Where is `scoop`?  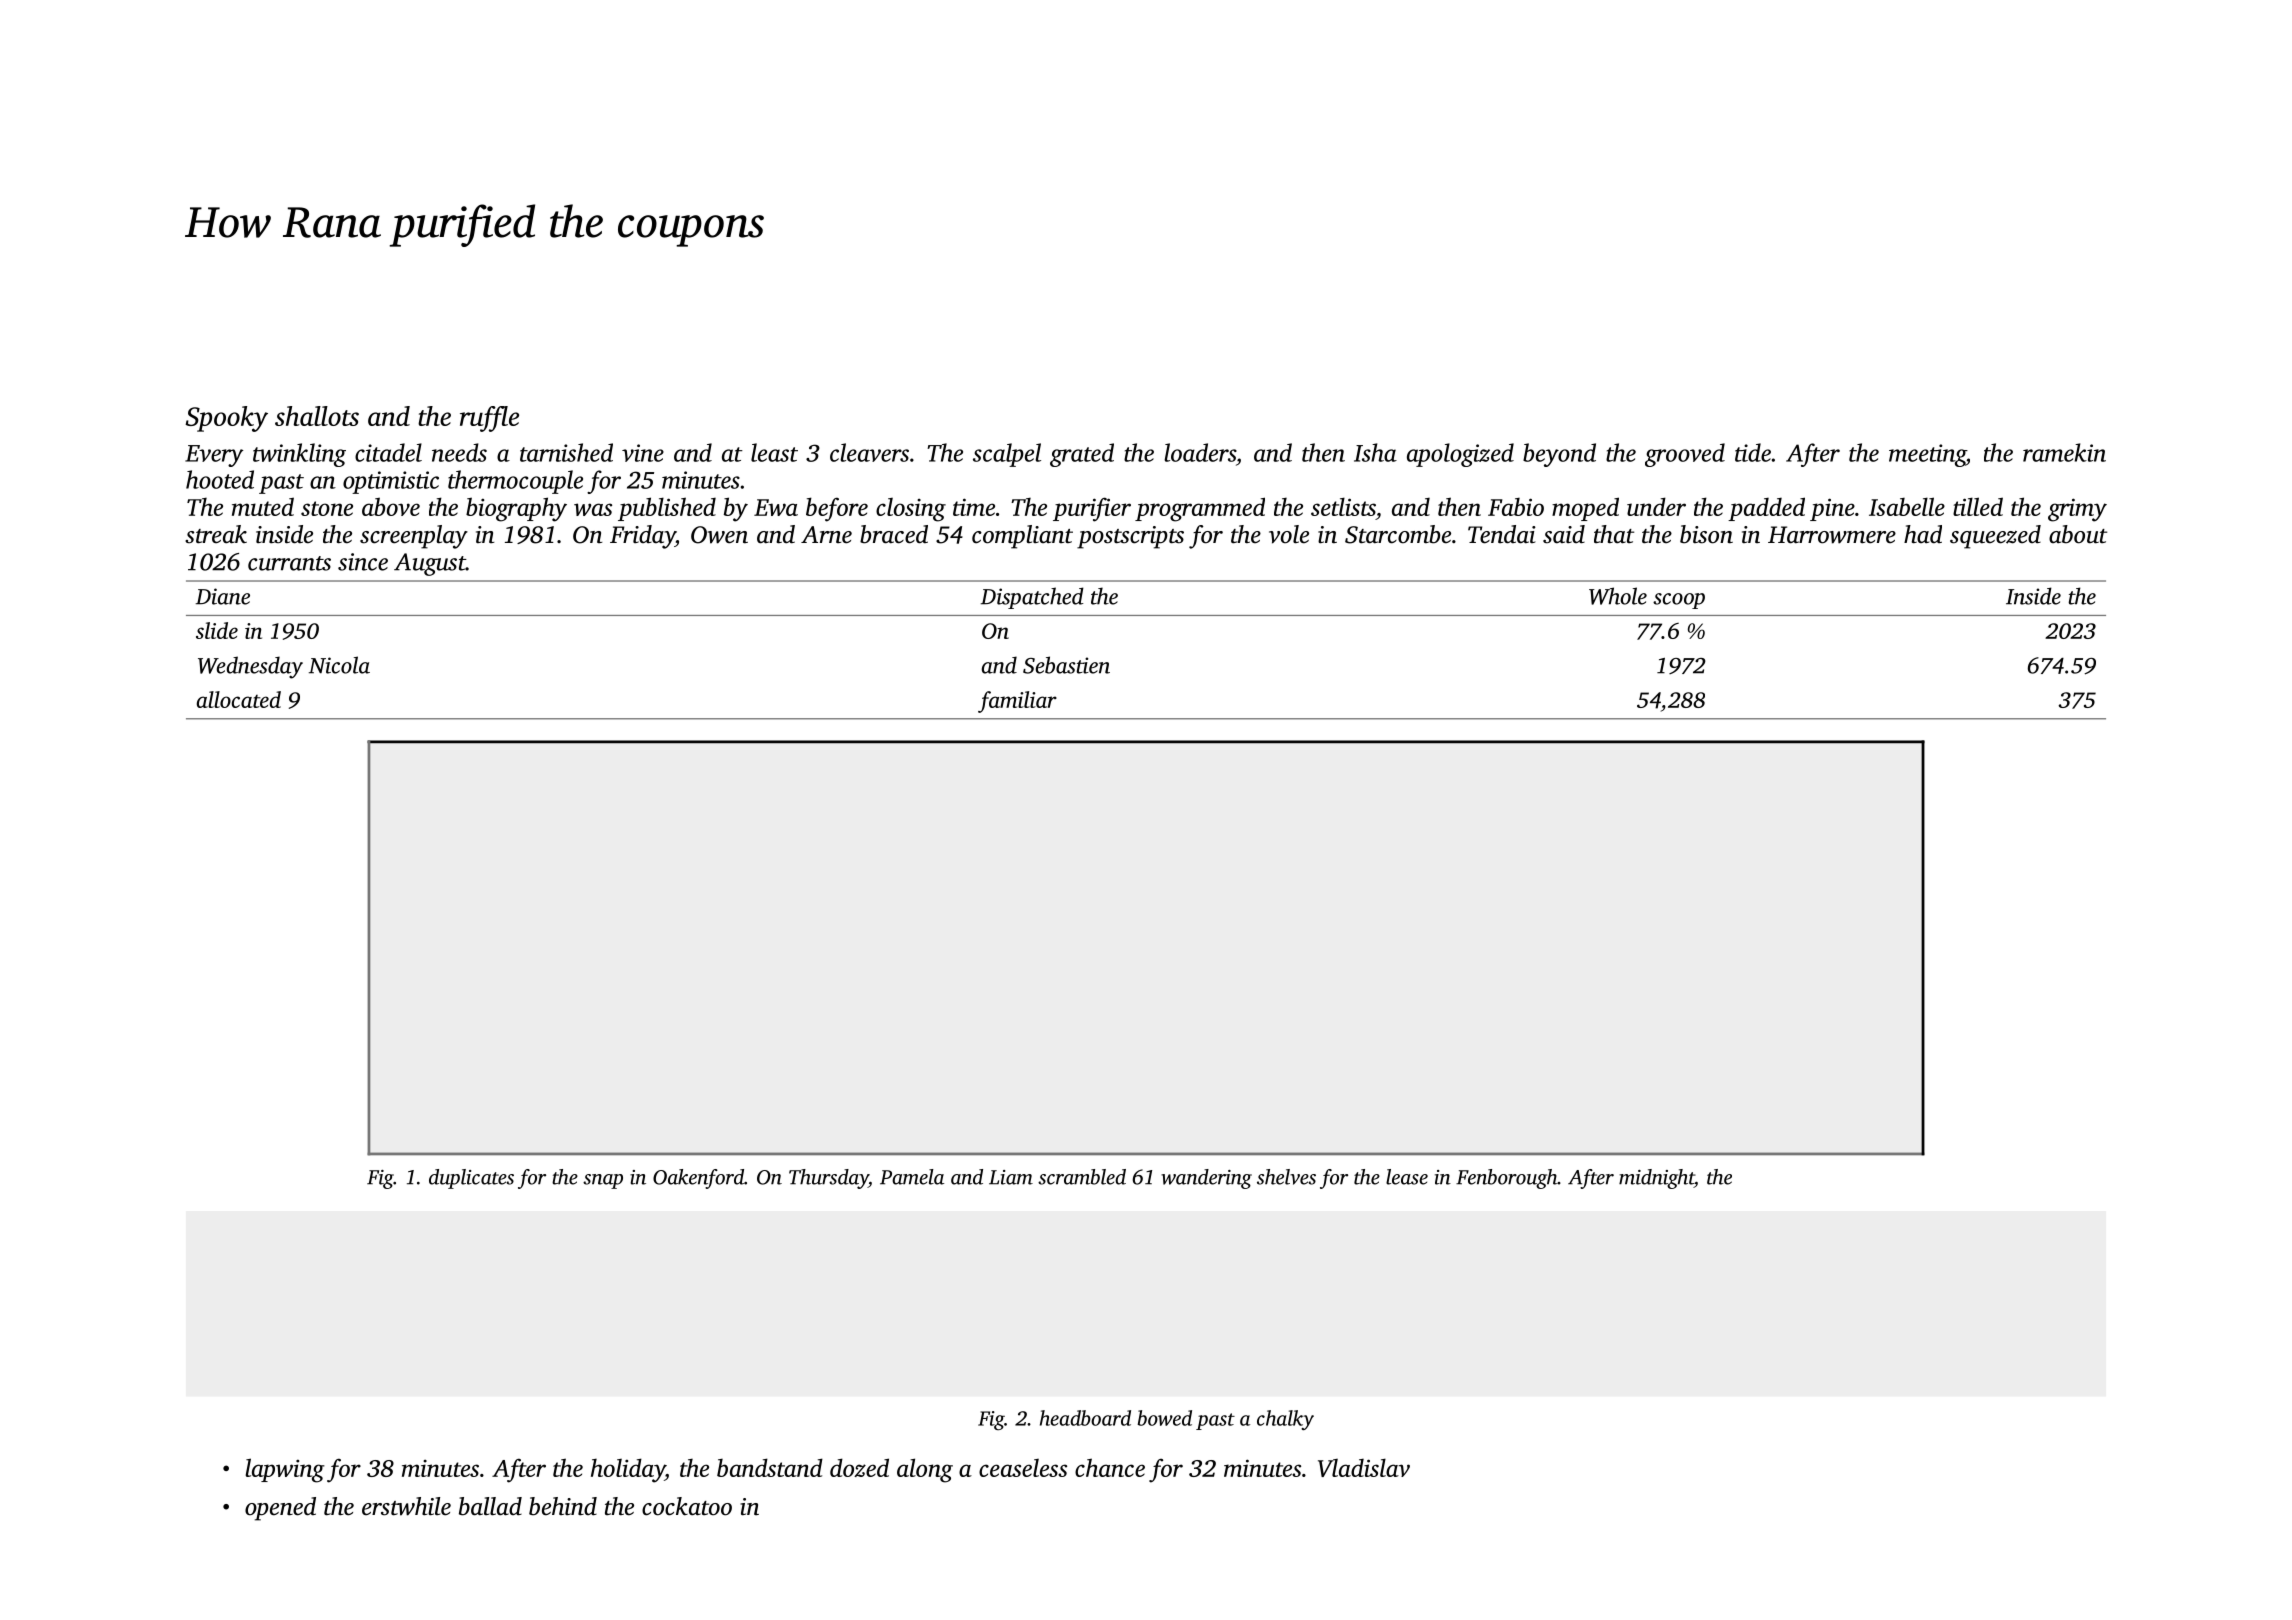 scoop is located at coordinates (1679, 601).
